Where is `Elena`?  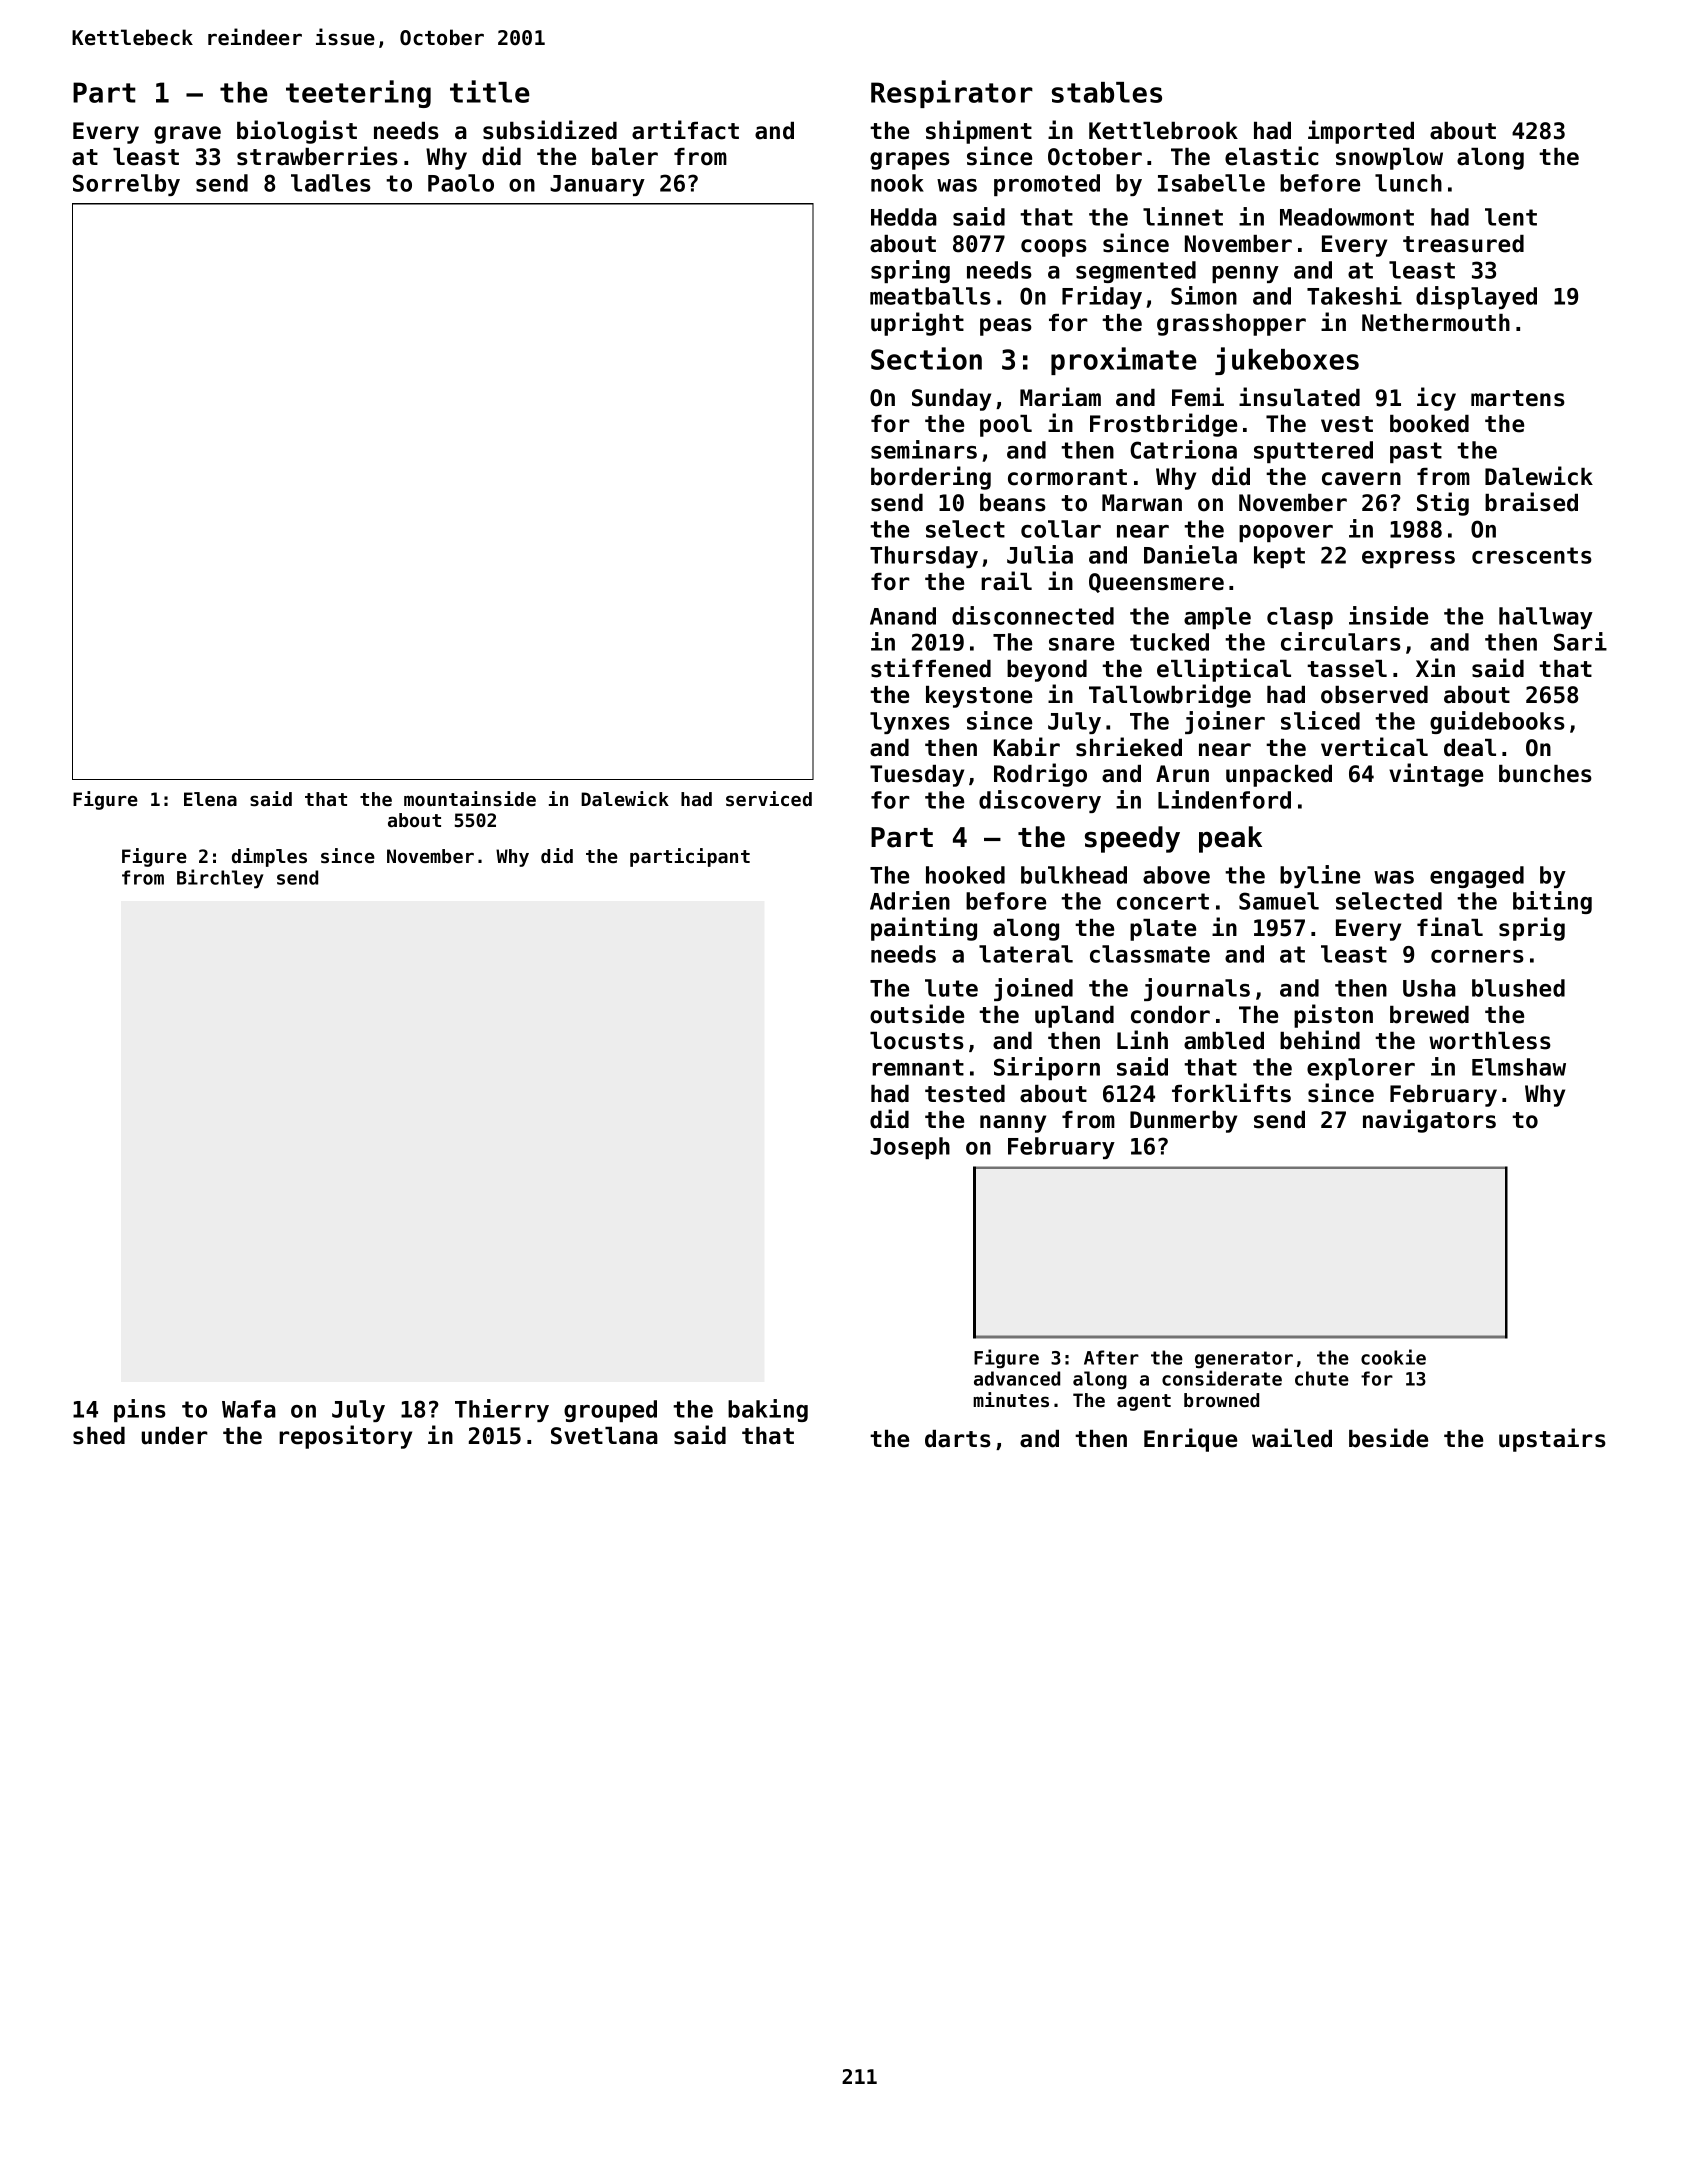
Elena is located at coordinates (210, 799).
